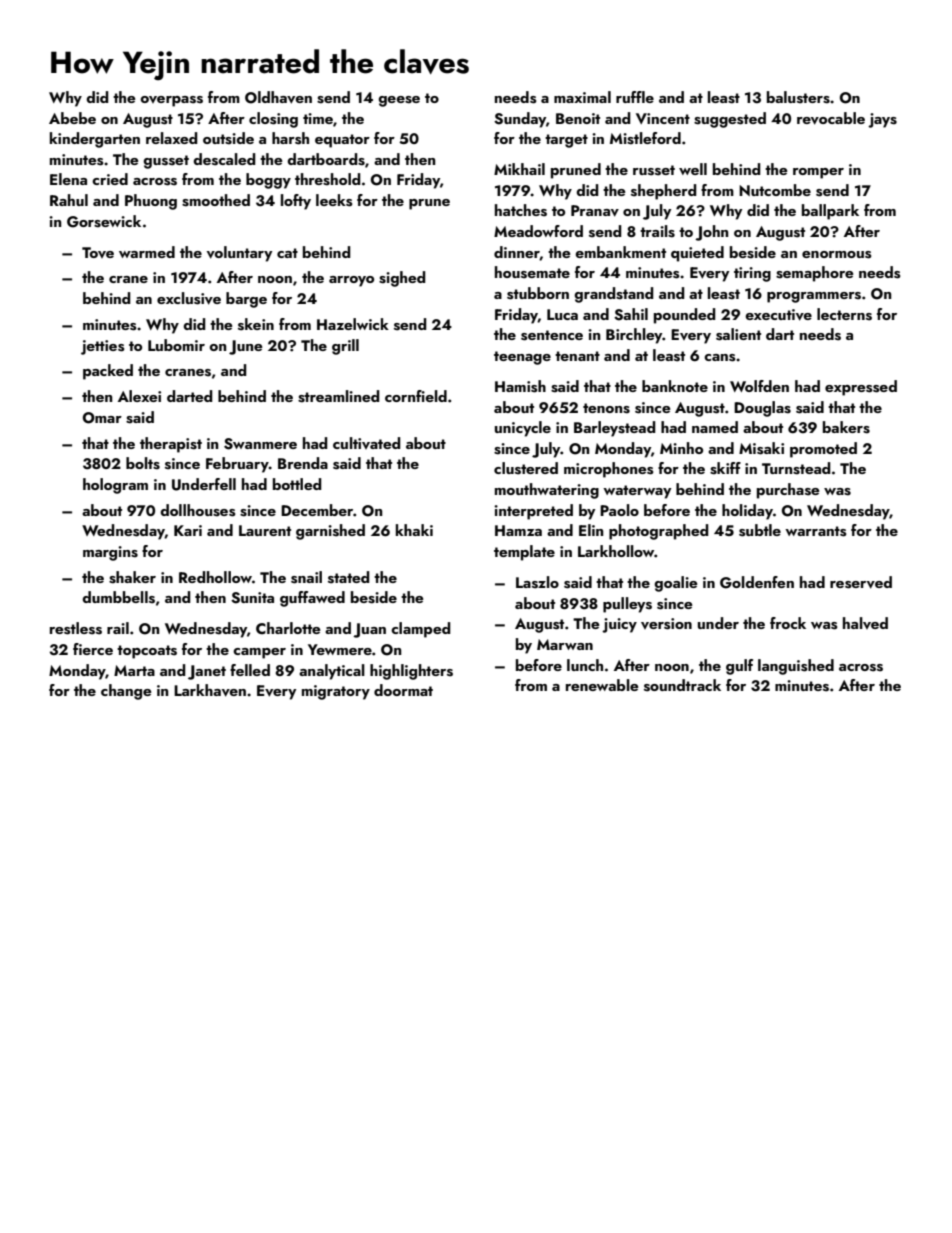  What do you see at coordinates (682, 685) in the screenshot?
I see `soundtrack` at bounding box center [682, 685].
